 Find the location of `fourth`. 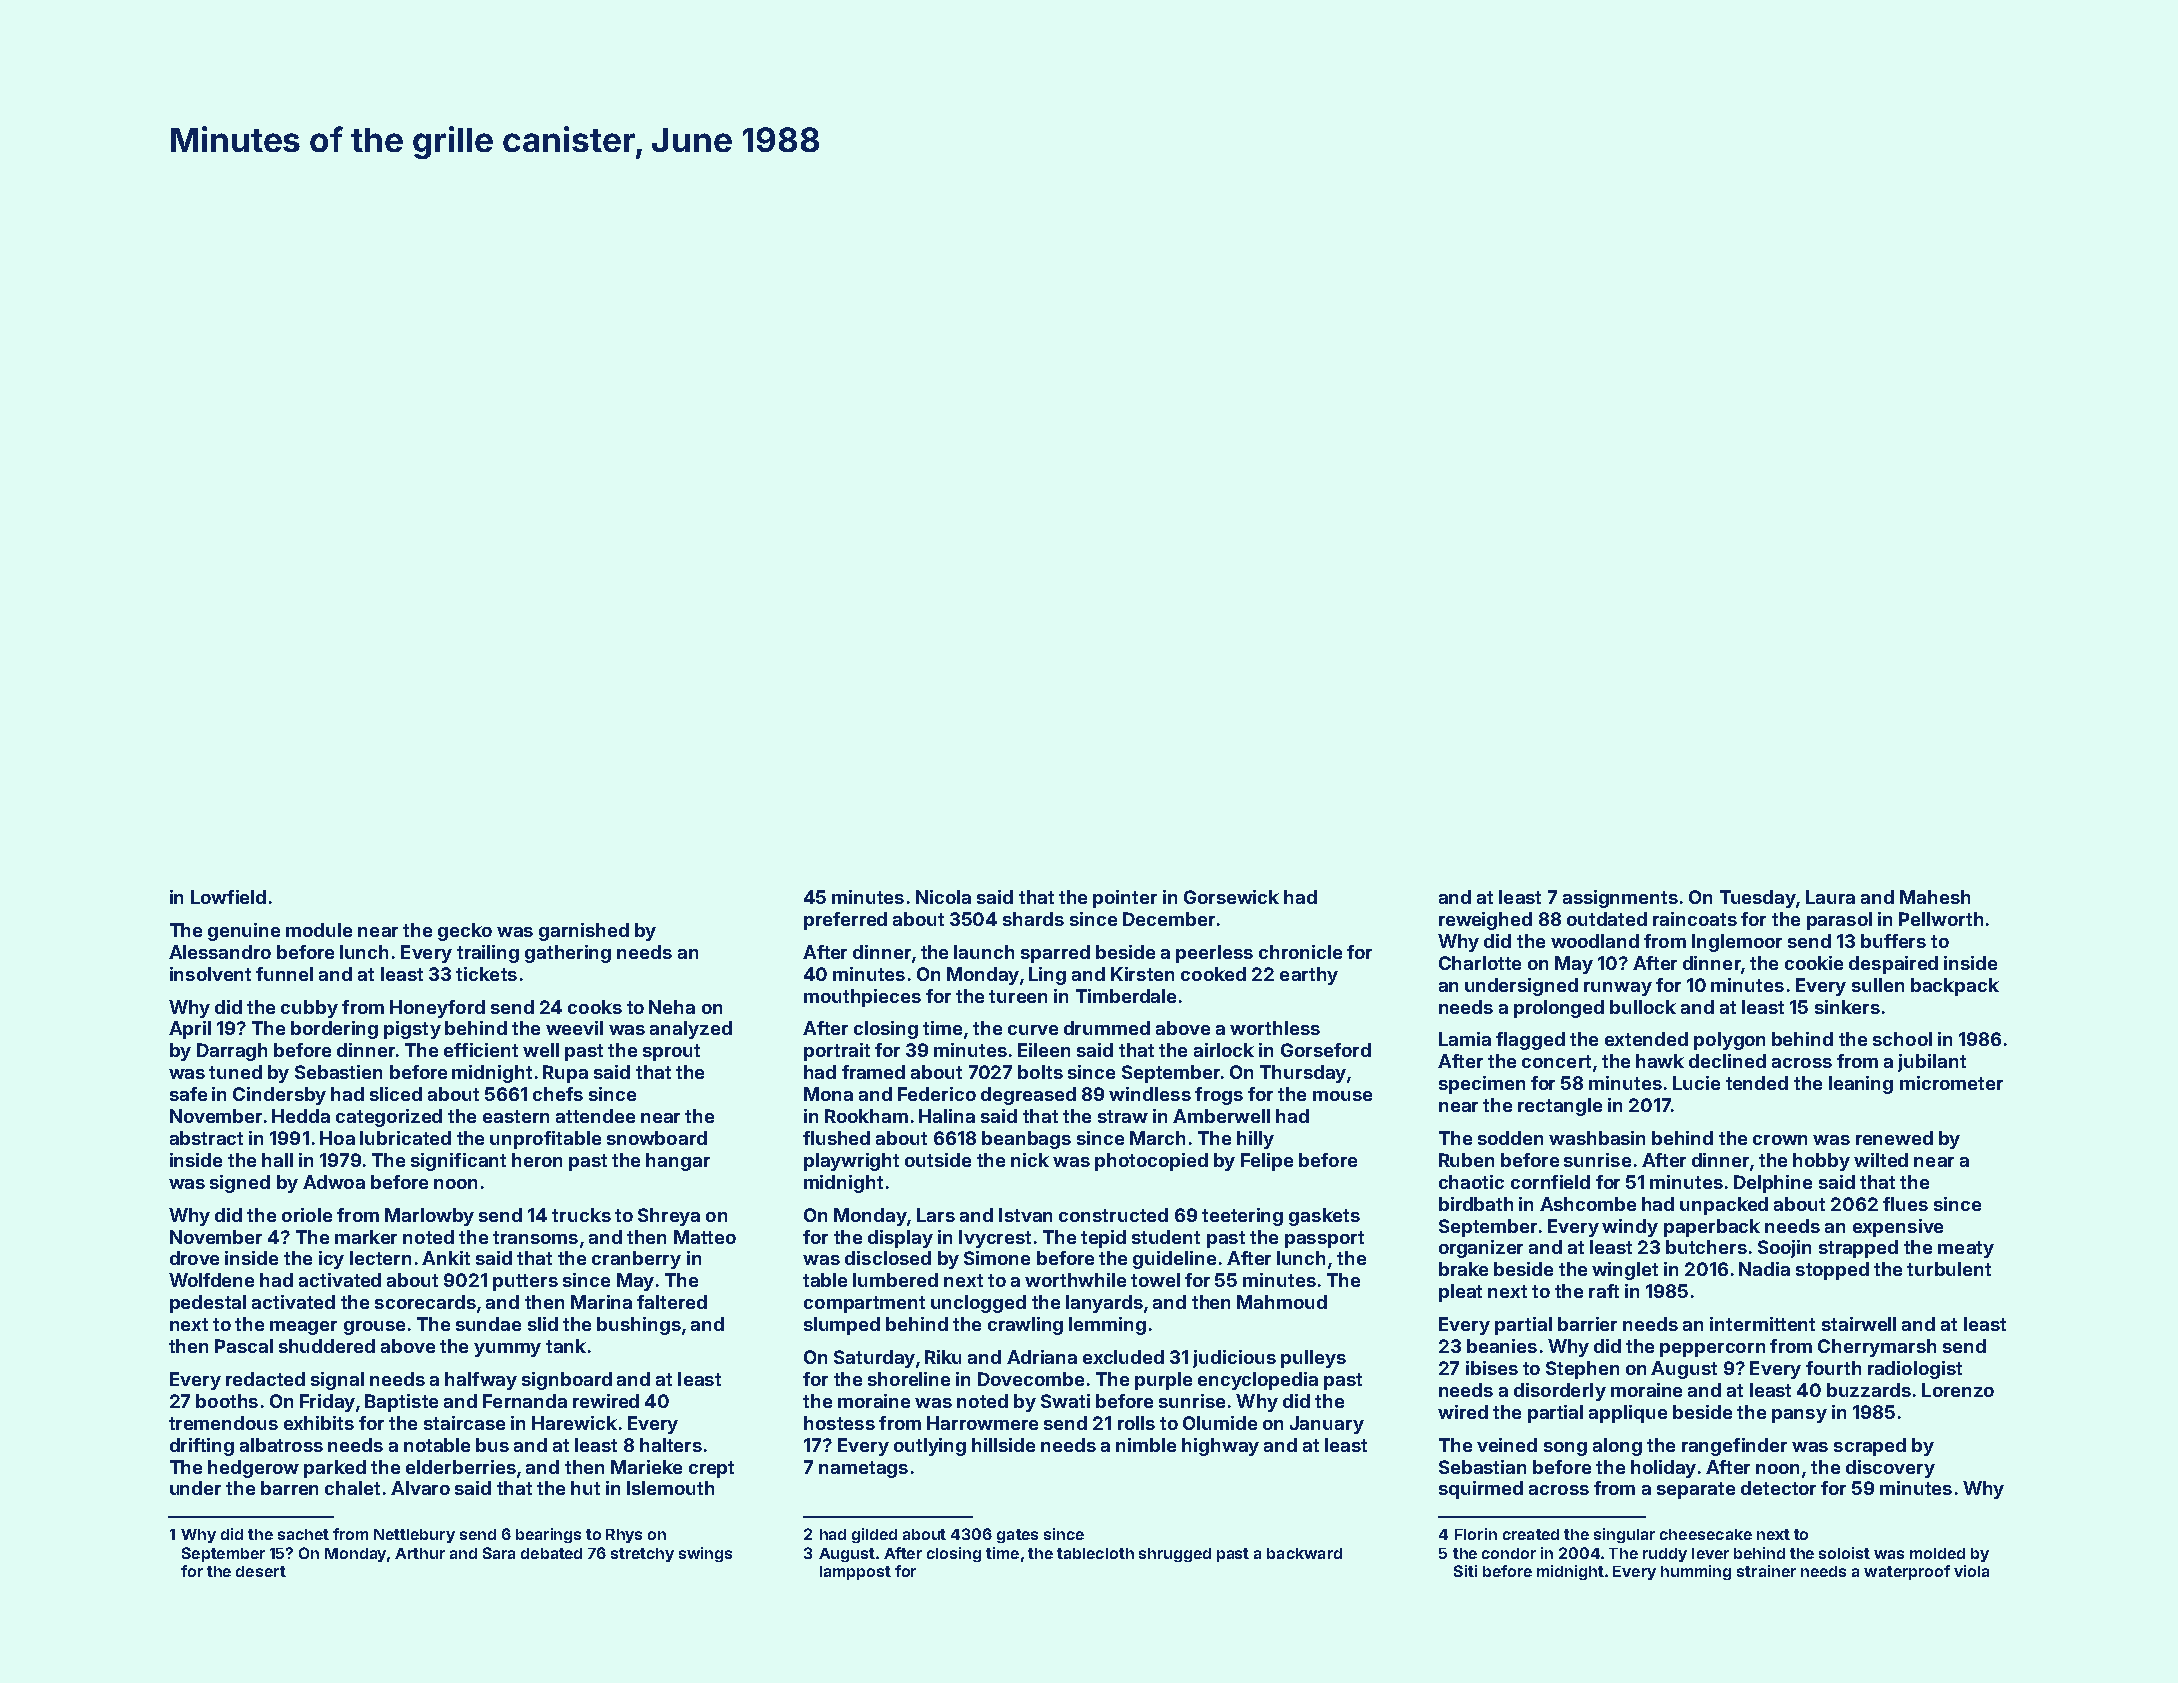

fourth is located at coordinates (1833, 1368).
